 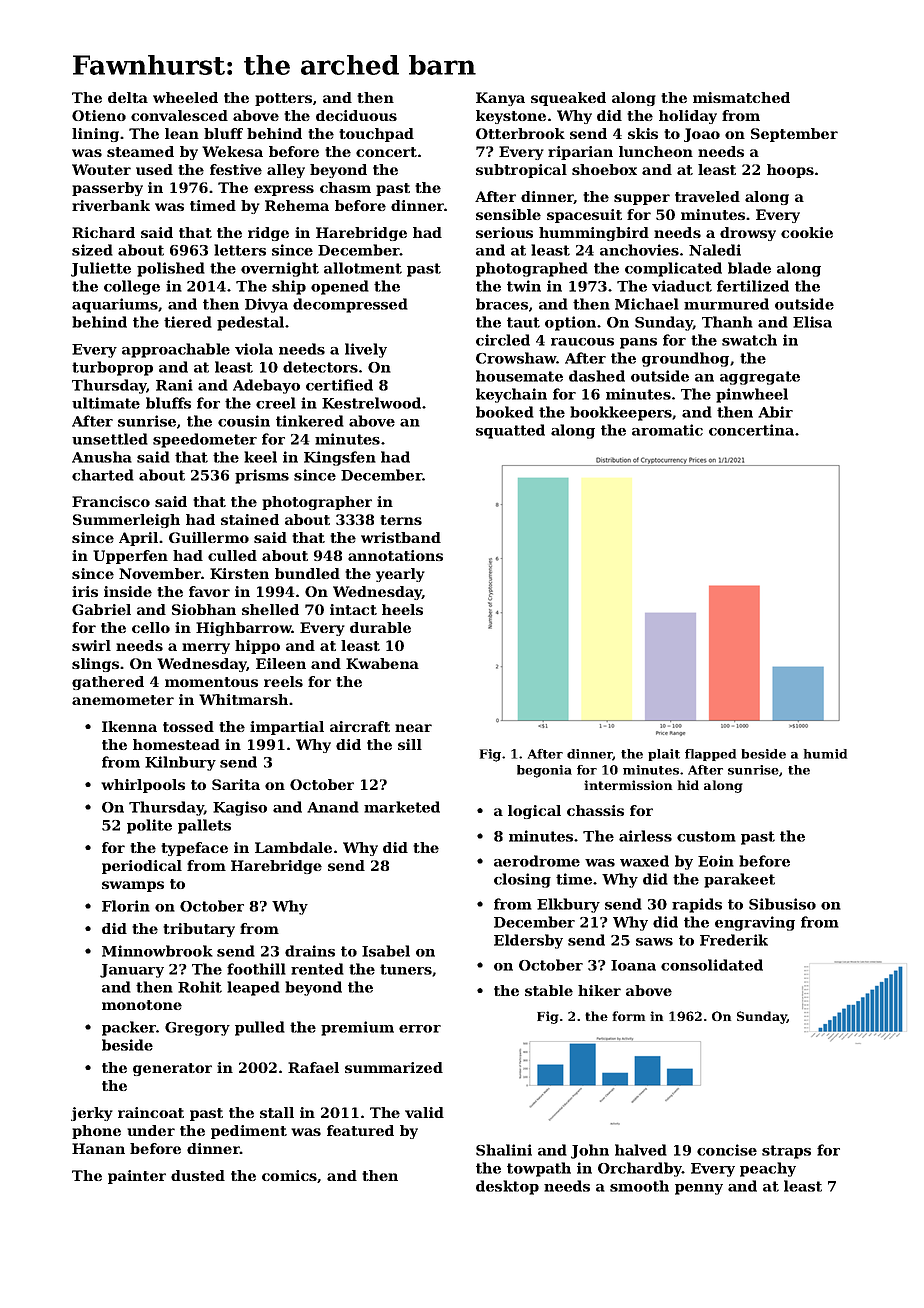 What do you see at coordinates (599, 990) in the page?
I see `hiker` at bounding box center [599, 990].
